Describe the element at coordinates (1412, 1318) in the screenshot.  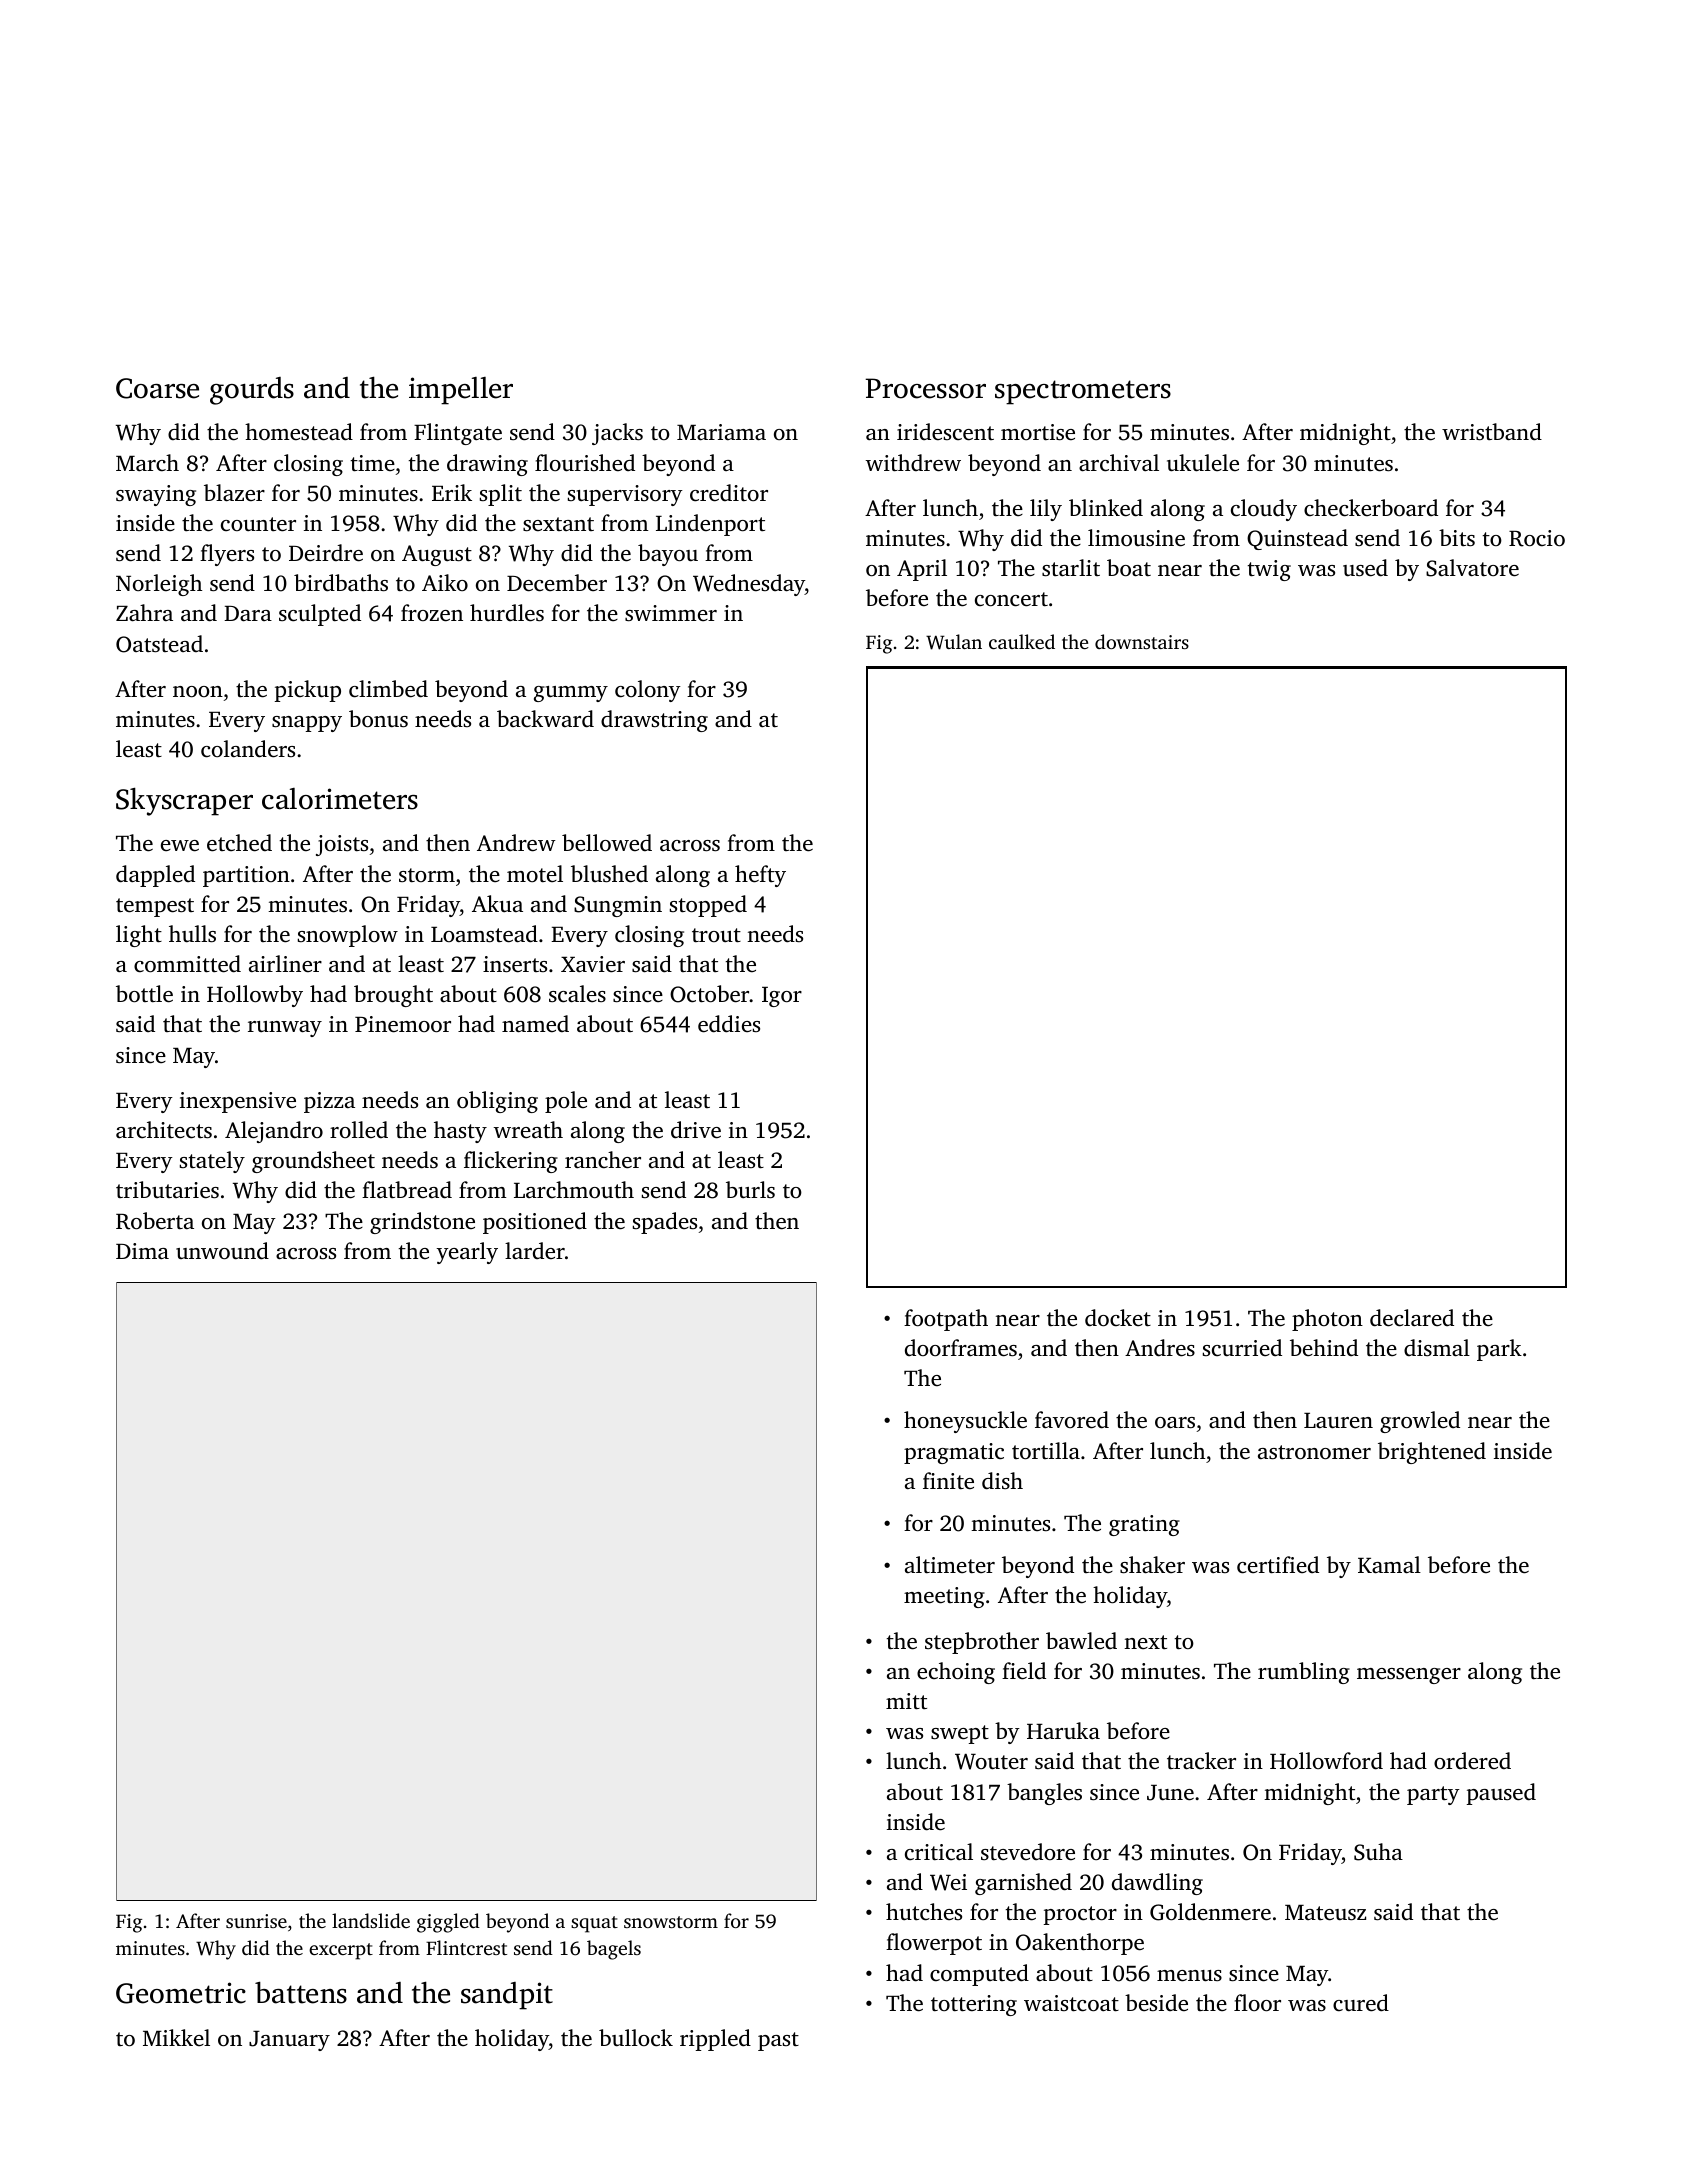
I see `declared` at that location.
